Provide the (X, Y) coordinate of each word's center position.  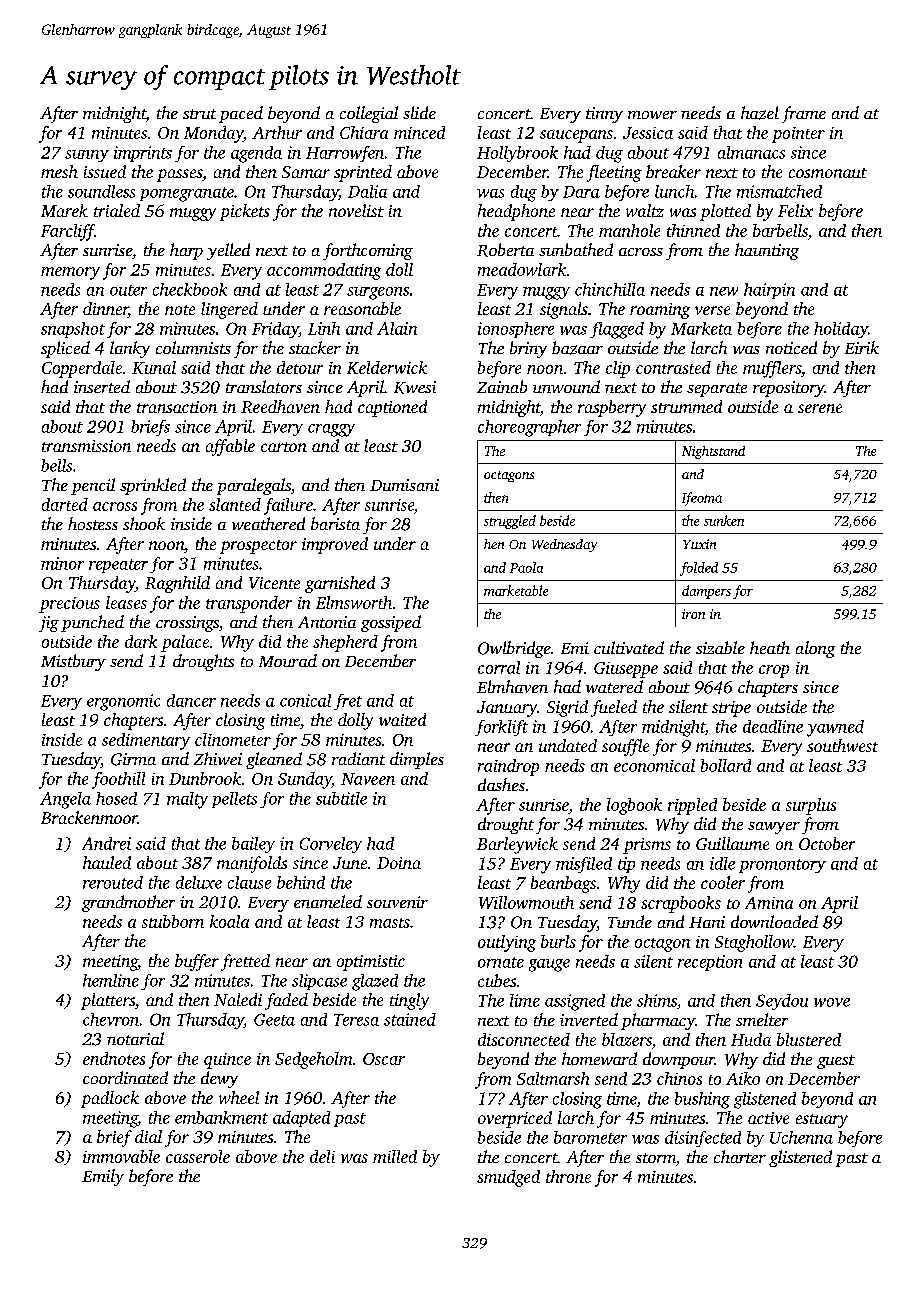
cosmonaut (828, 173)
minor (62, 563)
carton (284, 447)
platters (108, 1001)
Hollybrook (517, 154)
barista (335, 523)
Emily (103, 1177)
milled (395, 1156)
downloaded (774, 921)
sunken (724, 520)
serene (820, 408)
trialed (117, 210)
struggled (510, 522)
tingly (409, 1001)
